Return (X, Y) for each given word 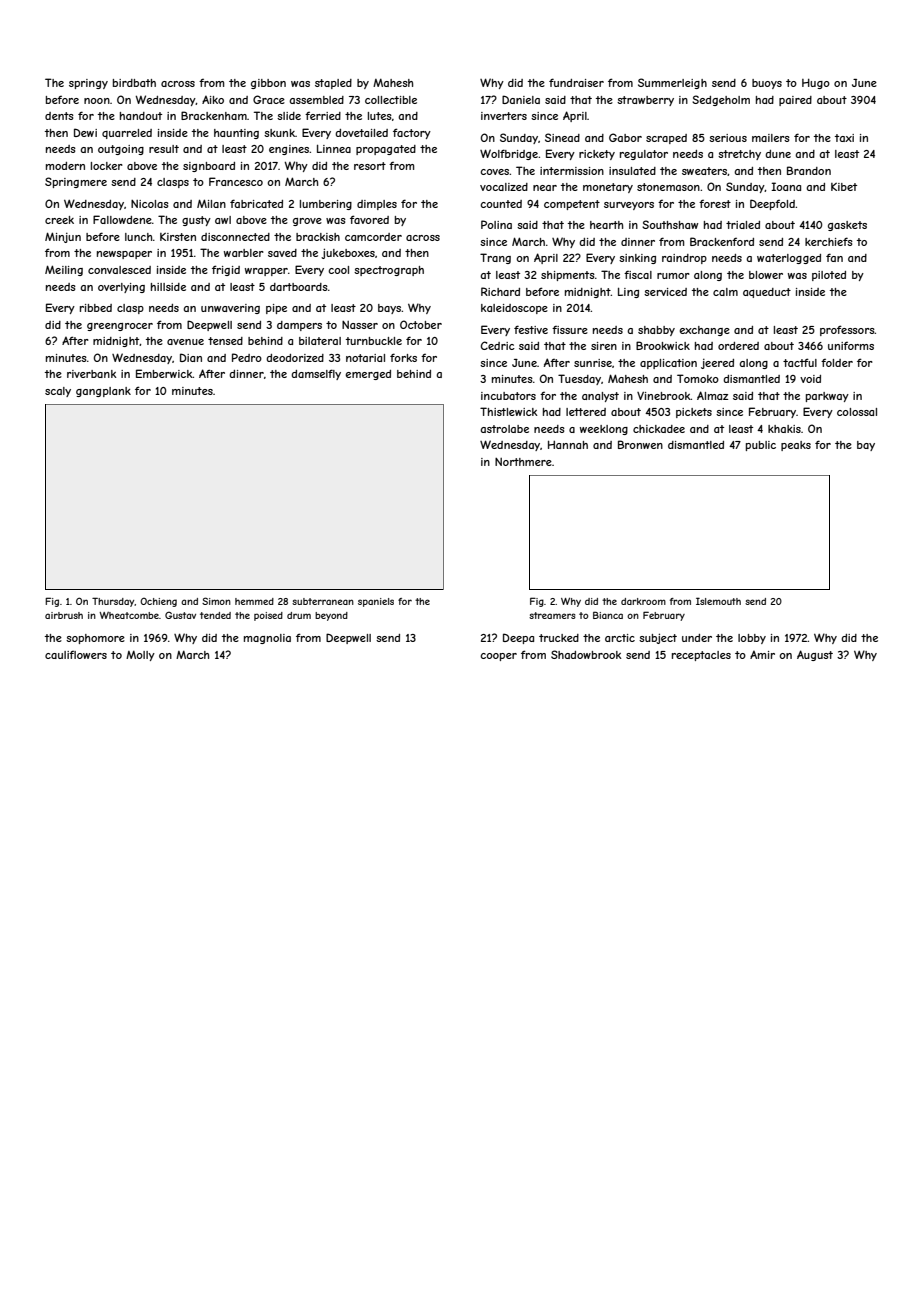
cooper (498, 657)
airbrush (64, 615)
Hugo (816, 84)
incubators (508, 396)
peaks (796, 446)
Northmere (523, 462)
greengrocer (120, 327)
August (815, 655)
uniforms (851, 346)
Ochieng (158, 602)
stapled (333, 84)
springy (88, 84)
